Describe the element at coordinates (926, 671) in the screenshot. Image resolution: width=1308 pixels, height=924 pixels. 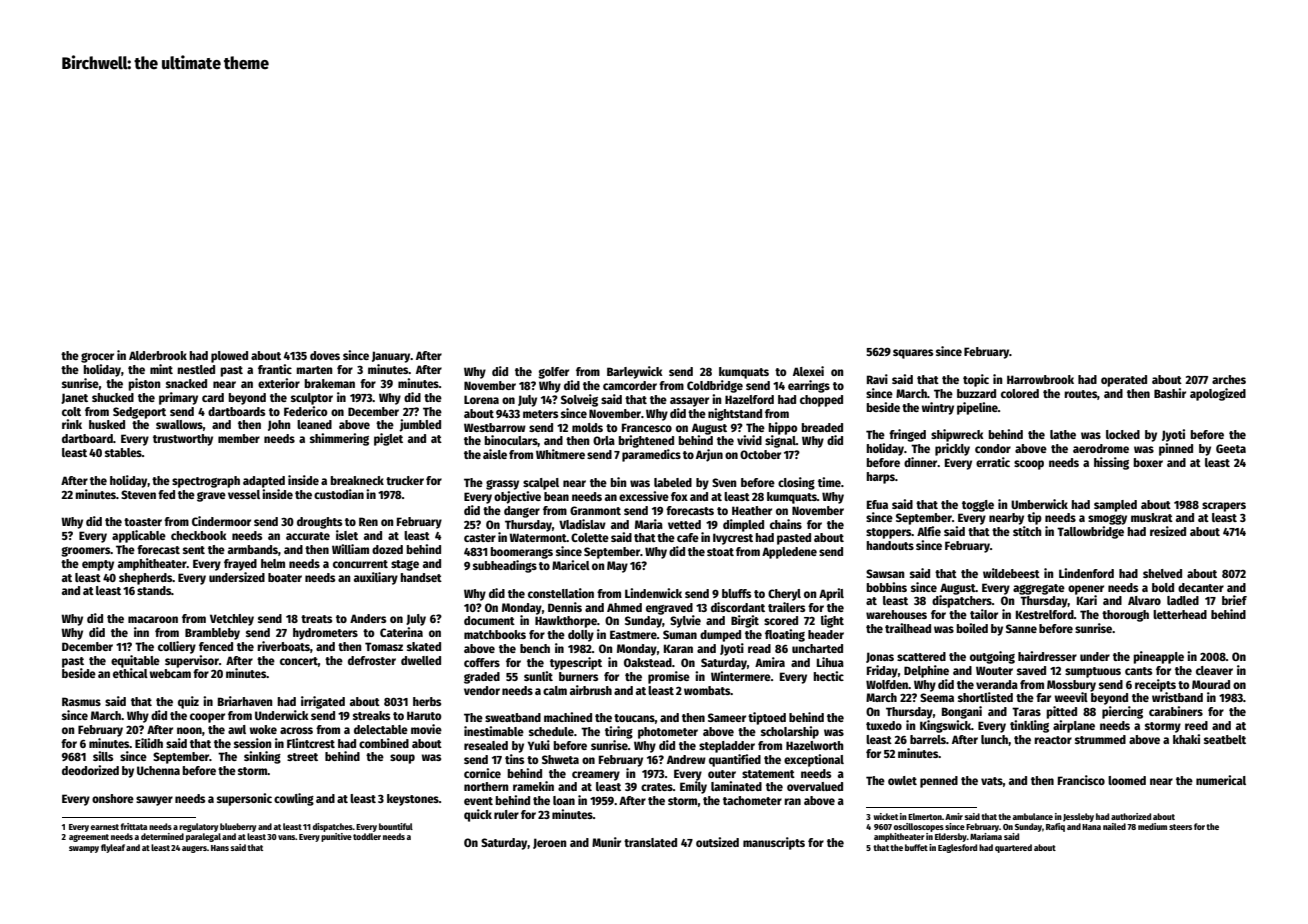
I see `Delphine` at that location.
